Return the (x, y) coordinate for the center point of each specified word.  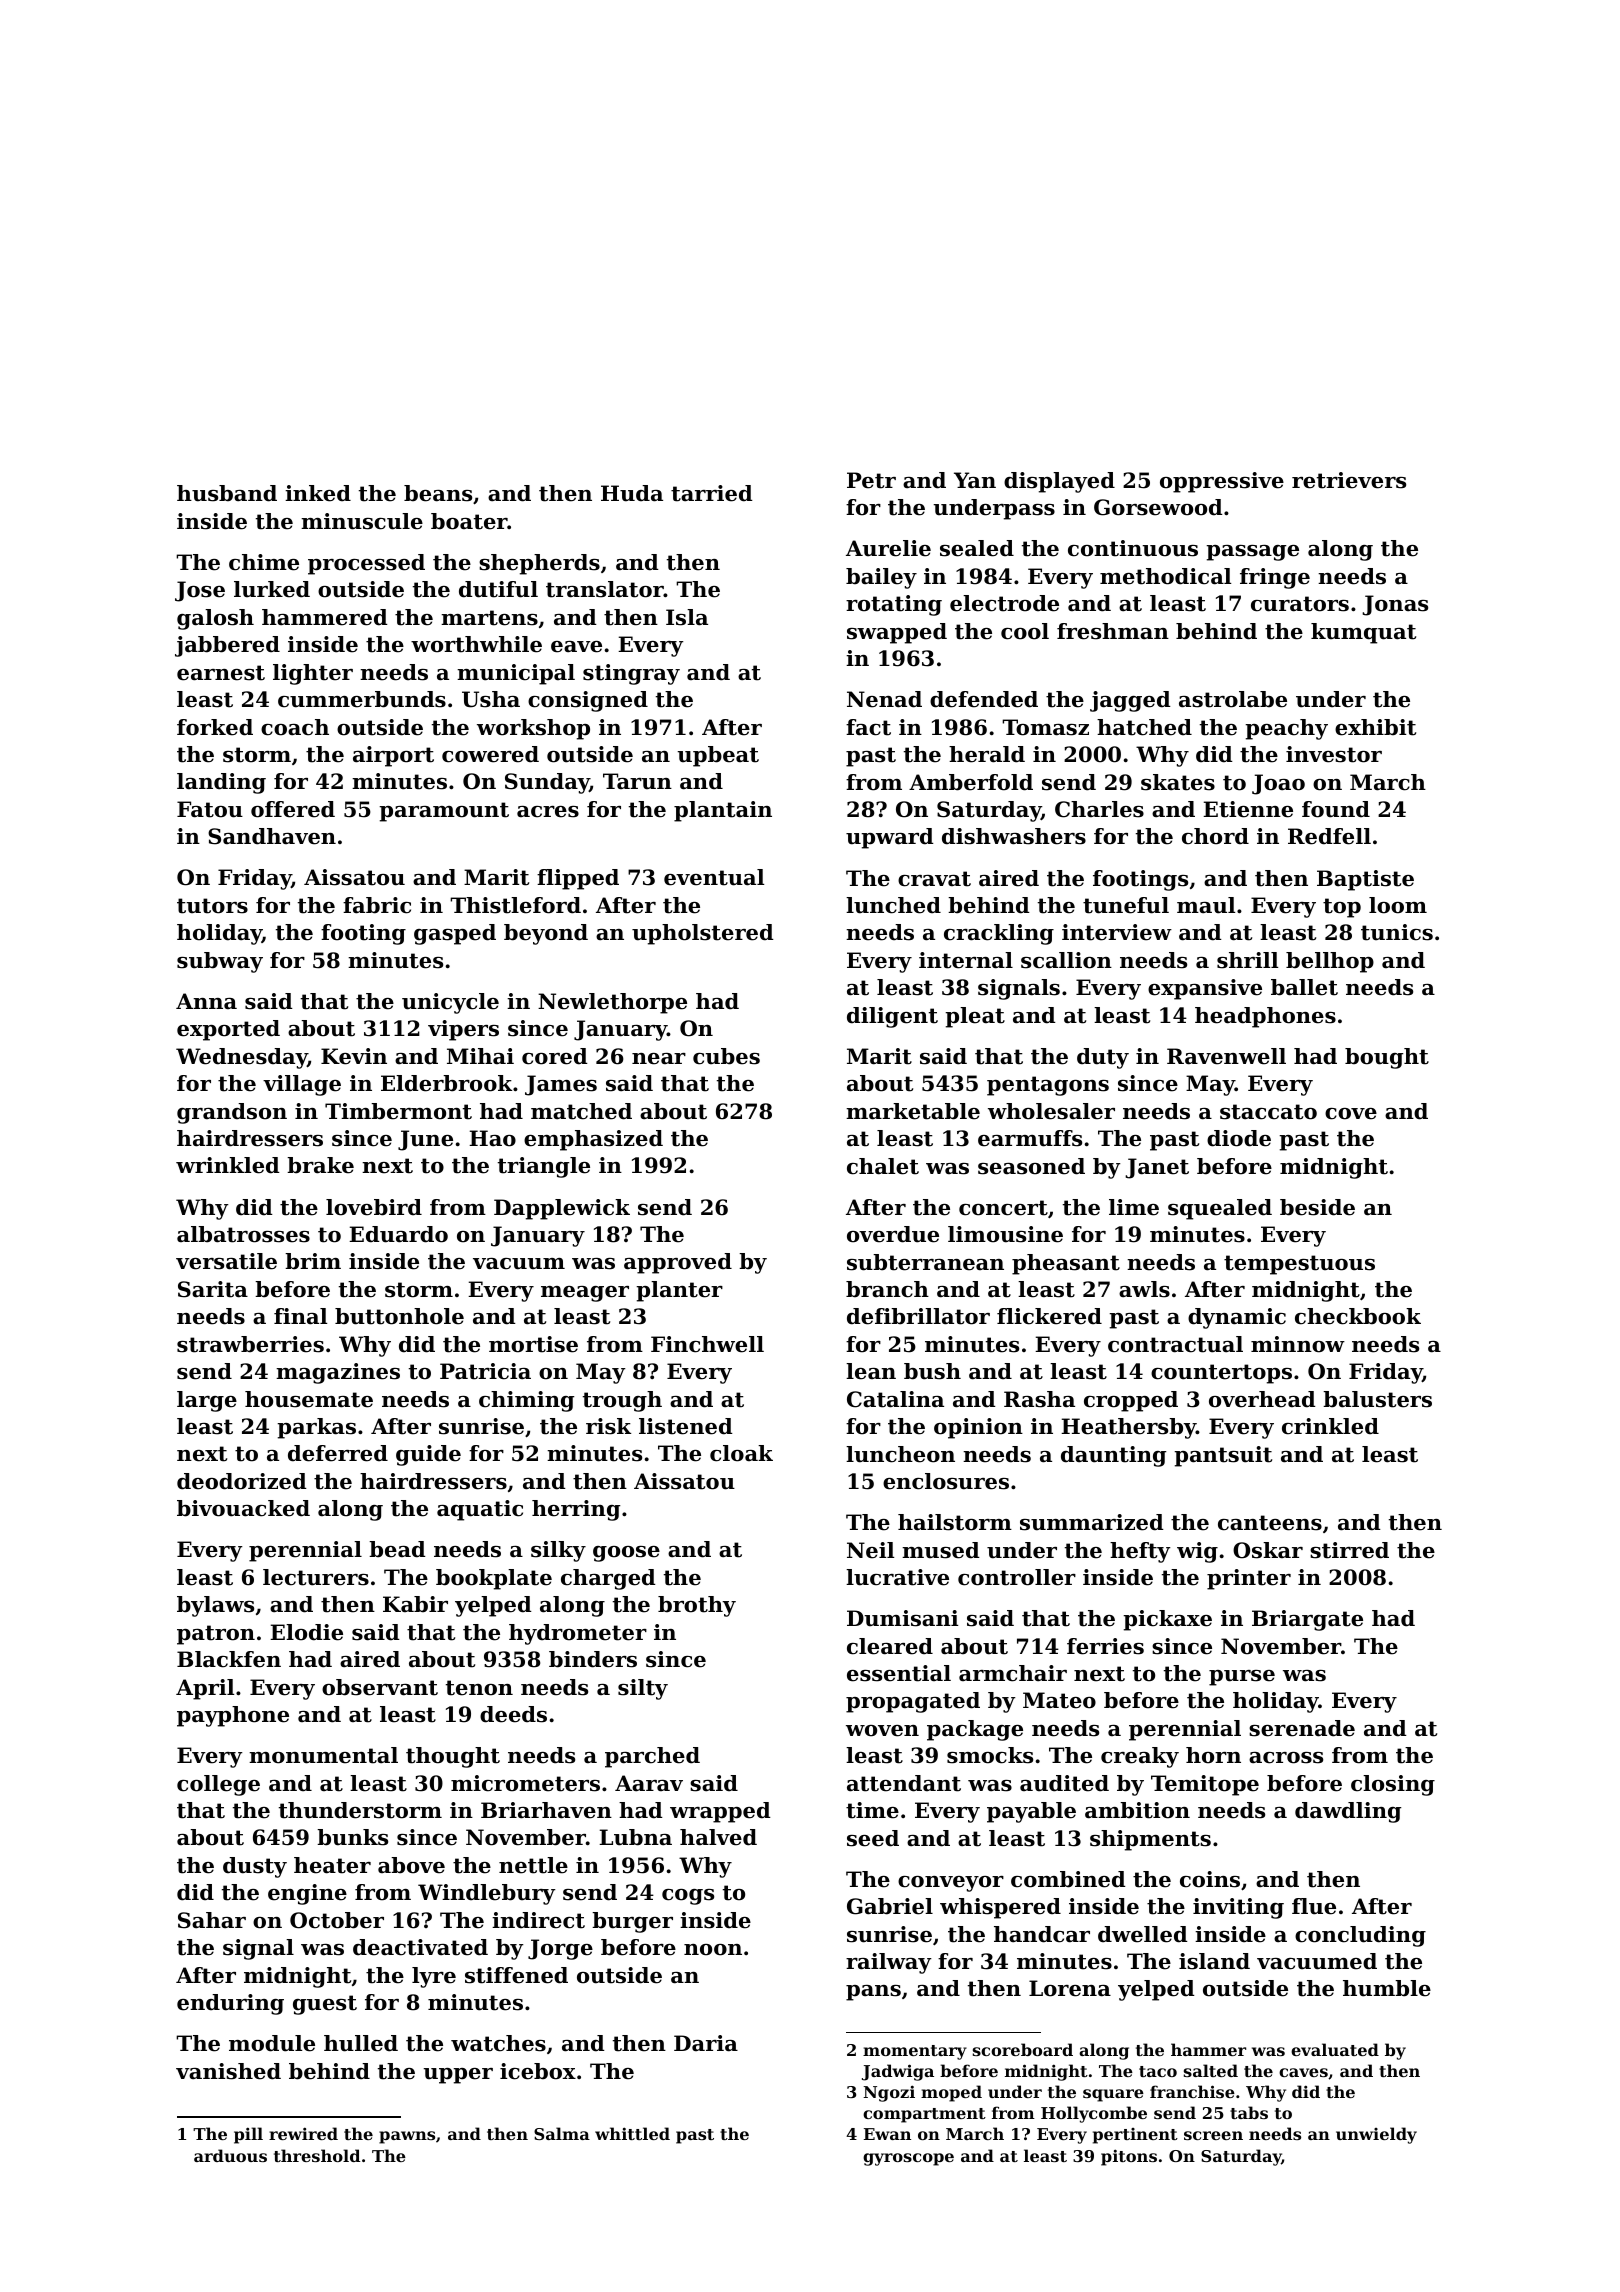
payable (1031, 1812)
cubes (726, 1056)
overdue (893, 1234)
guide (428, 1455)
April (205, 1689)
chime (264, 562)
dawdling (1348, 1812)
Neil (870, 1550)
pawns (407, 2137)
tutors (212, 906)
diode (1239, 1138)
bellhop (1330, 962)
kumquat (1363, 633)
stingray (631, 674)
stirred (1349, 1550)
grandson (232, 1113)
